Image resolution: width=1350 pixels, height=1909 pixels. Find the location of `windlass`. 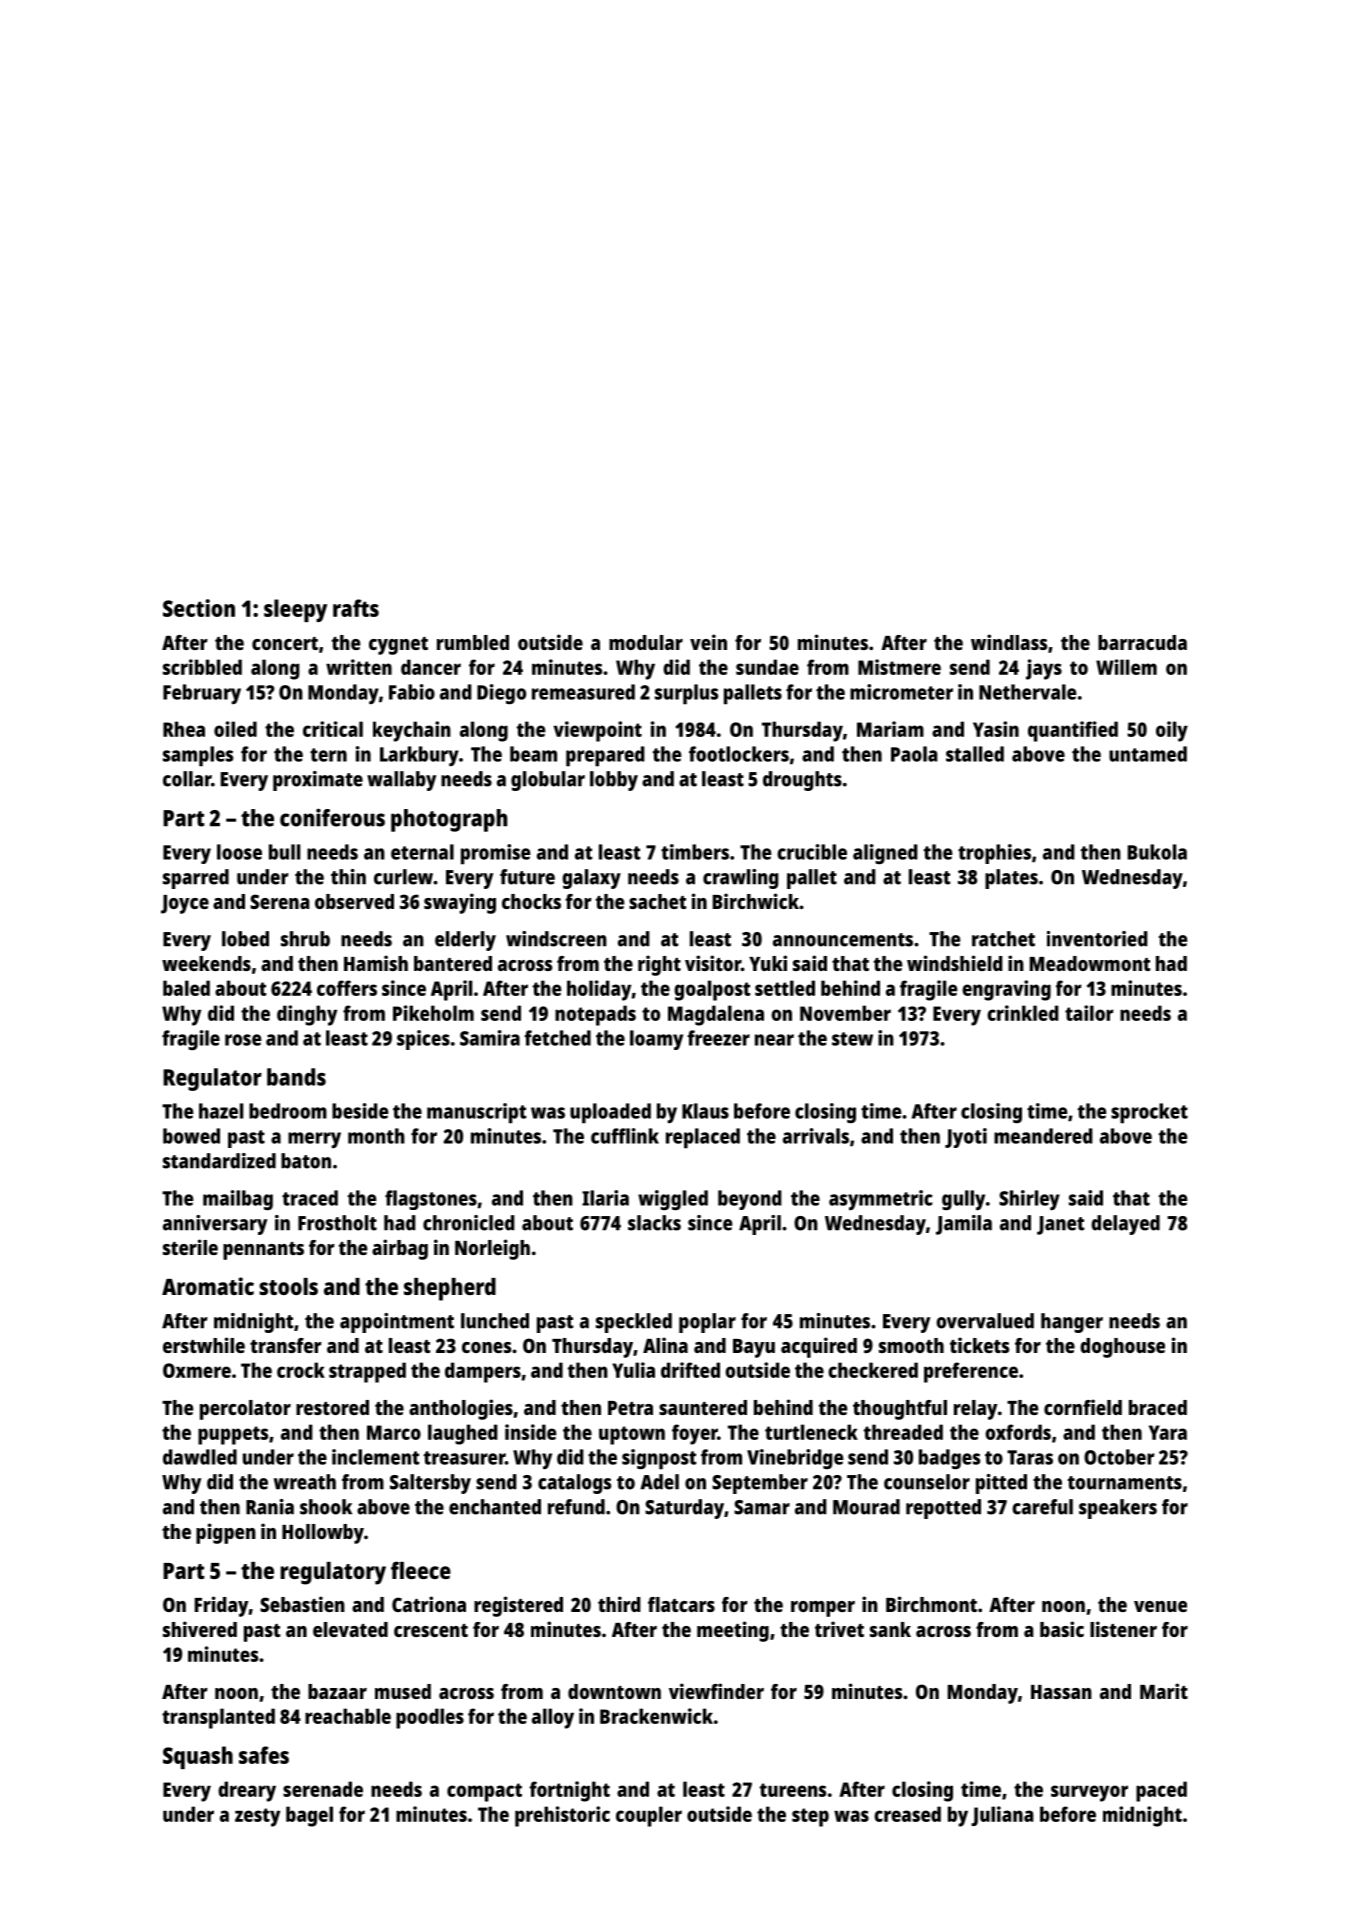

windlass is located at coordinates (1009, 642).
